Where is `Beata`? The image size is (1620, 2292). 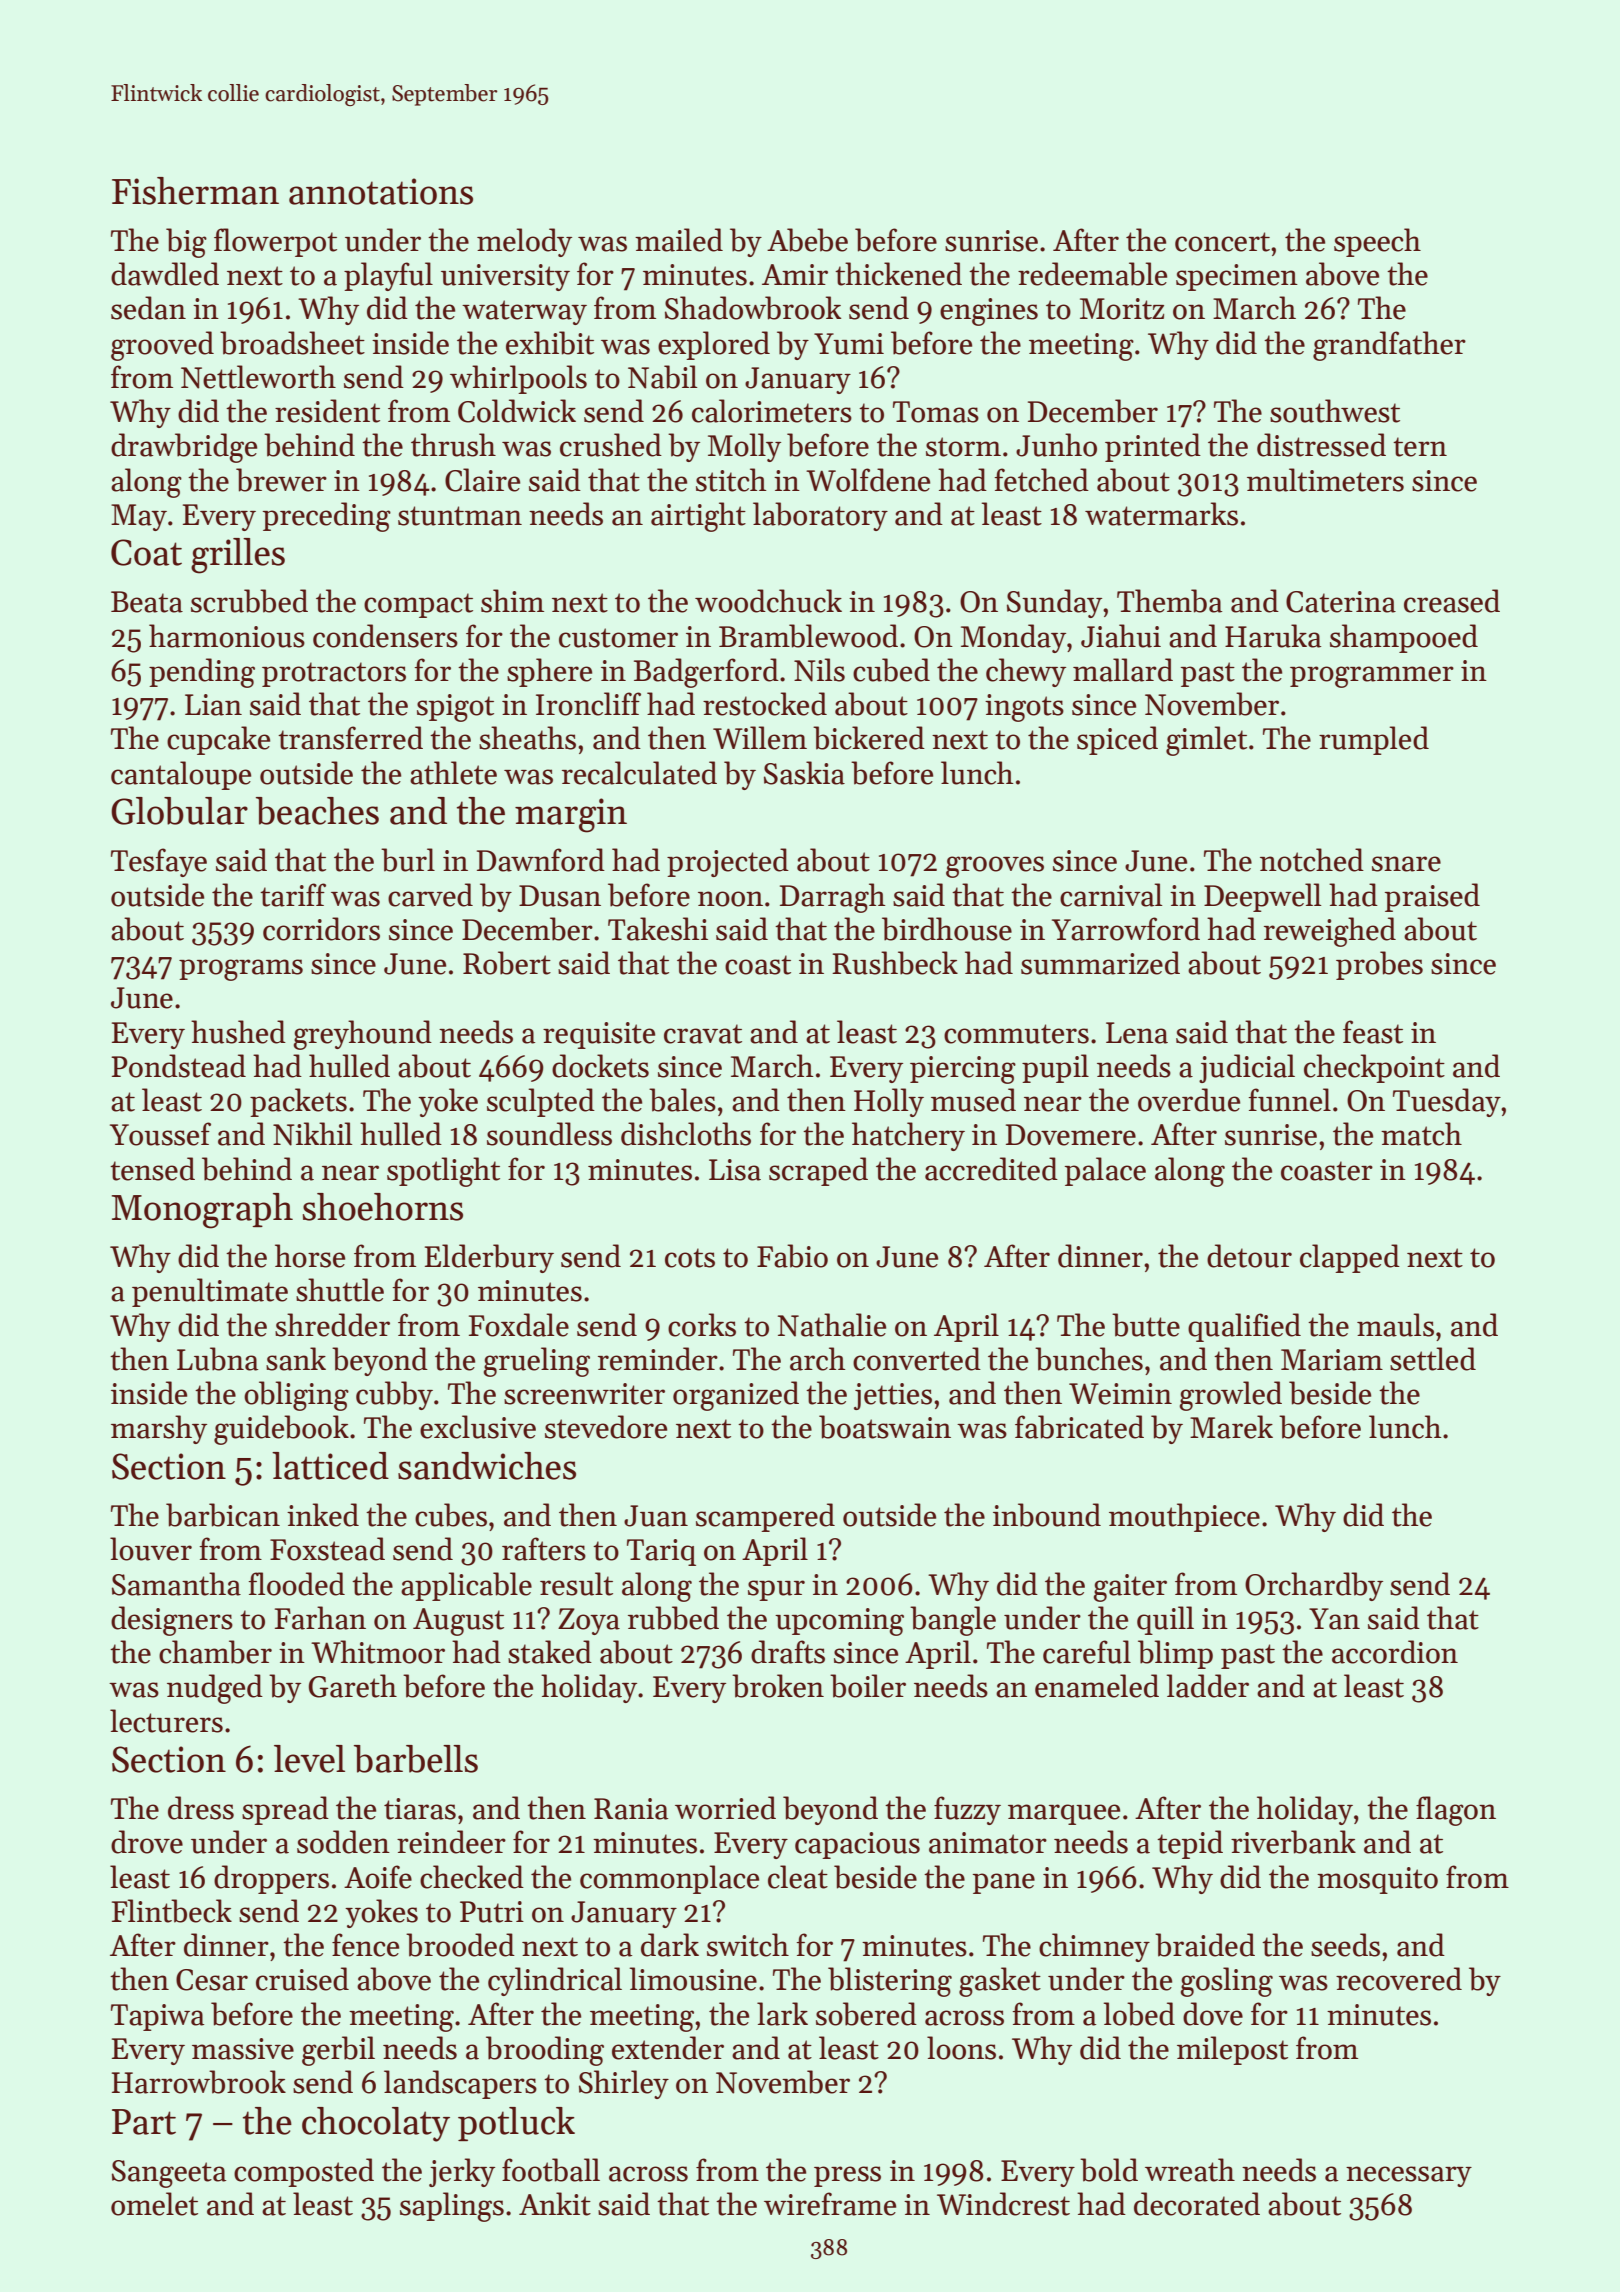 Beata is located at coordinates (147, 602).
